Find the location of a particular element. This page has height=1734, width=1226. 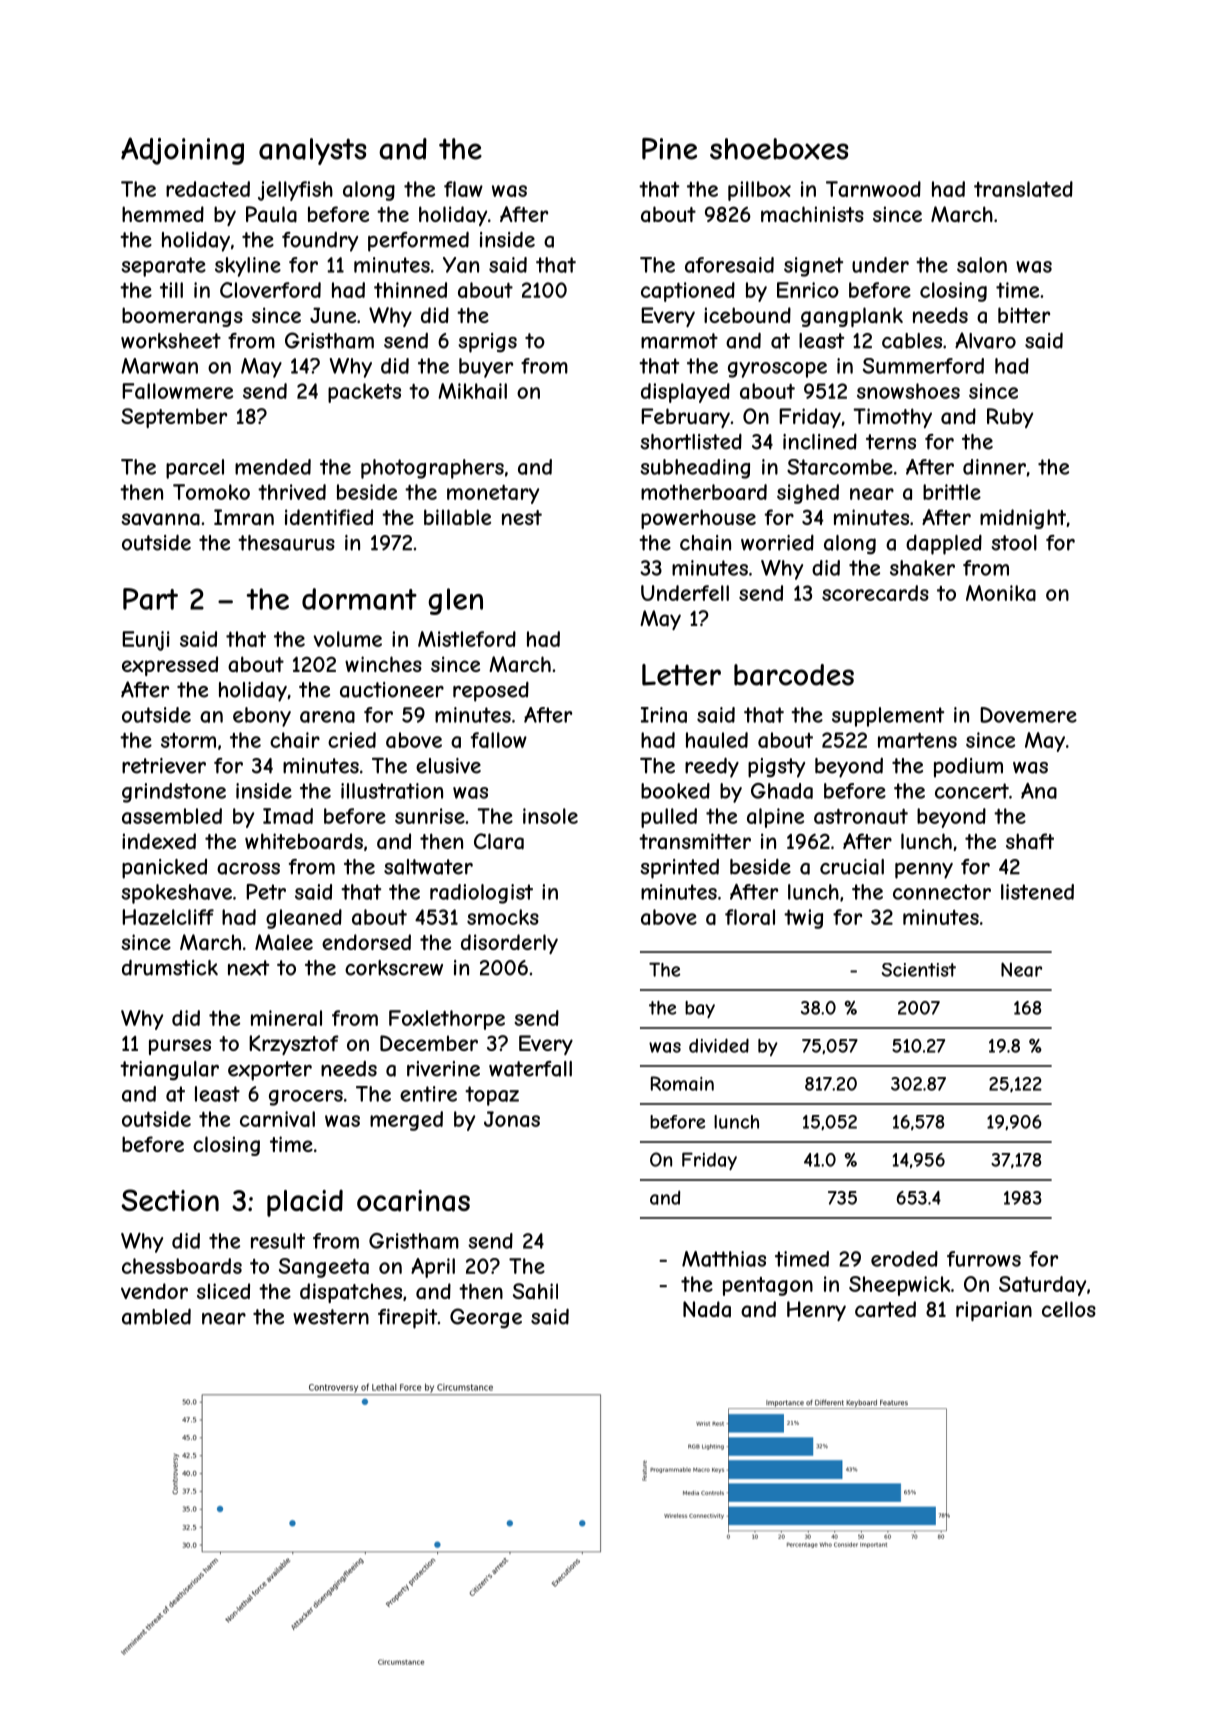

flaw is located at coordinates (463, 189).
